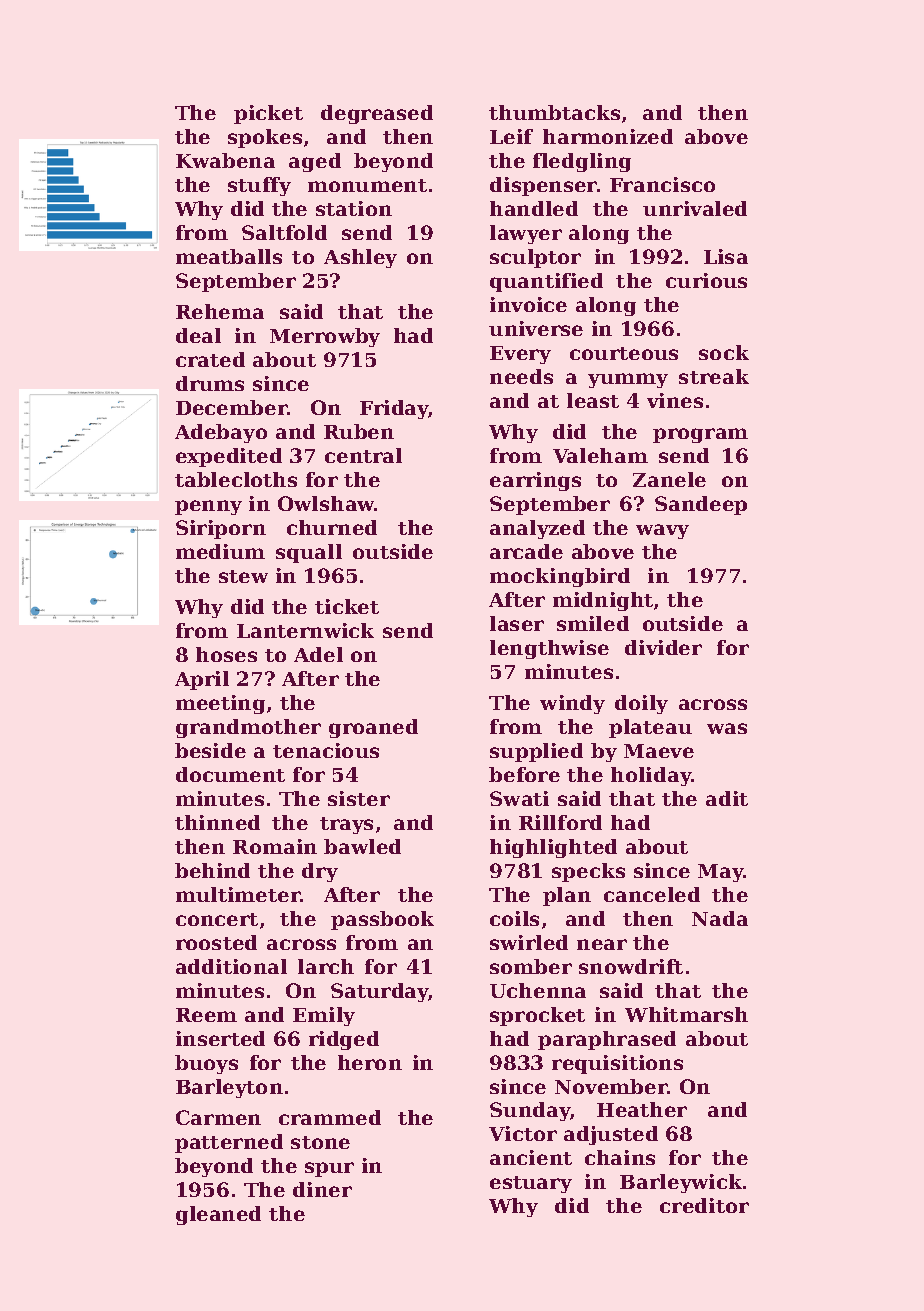 This image has height=1311, width=924. I want to click on Romain, so click(275, 846).
